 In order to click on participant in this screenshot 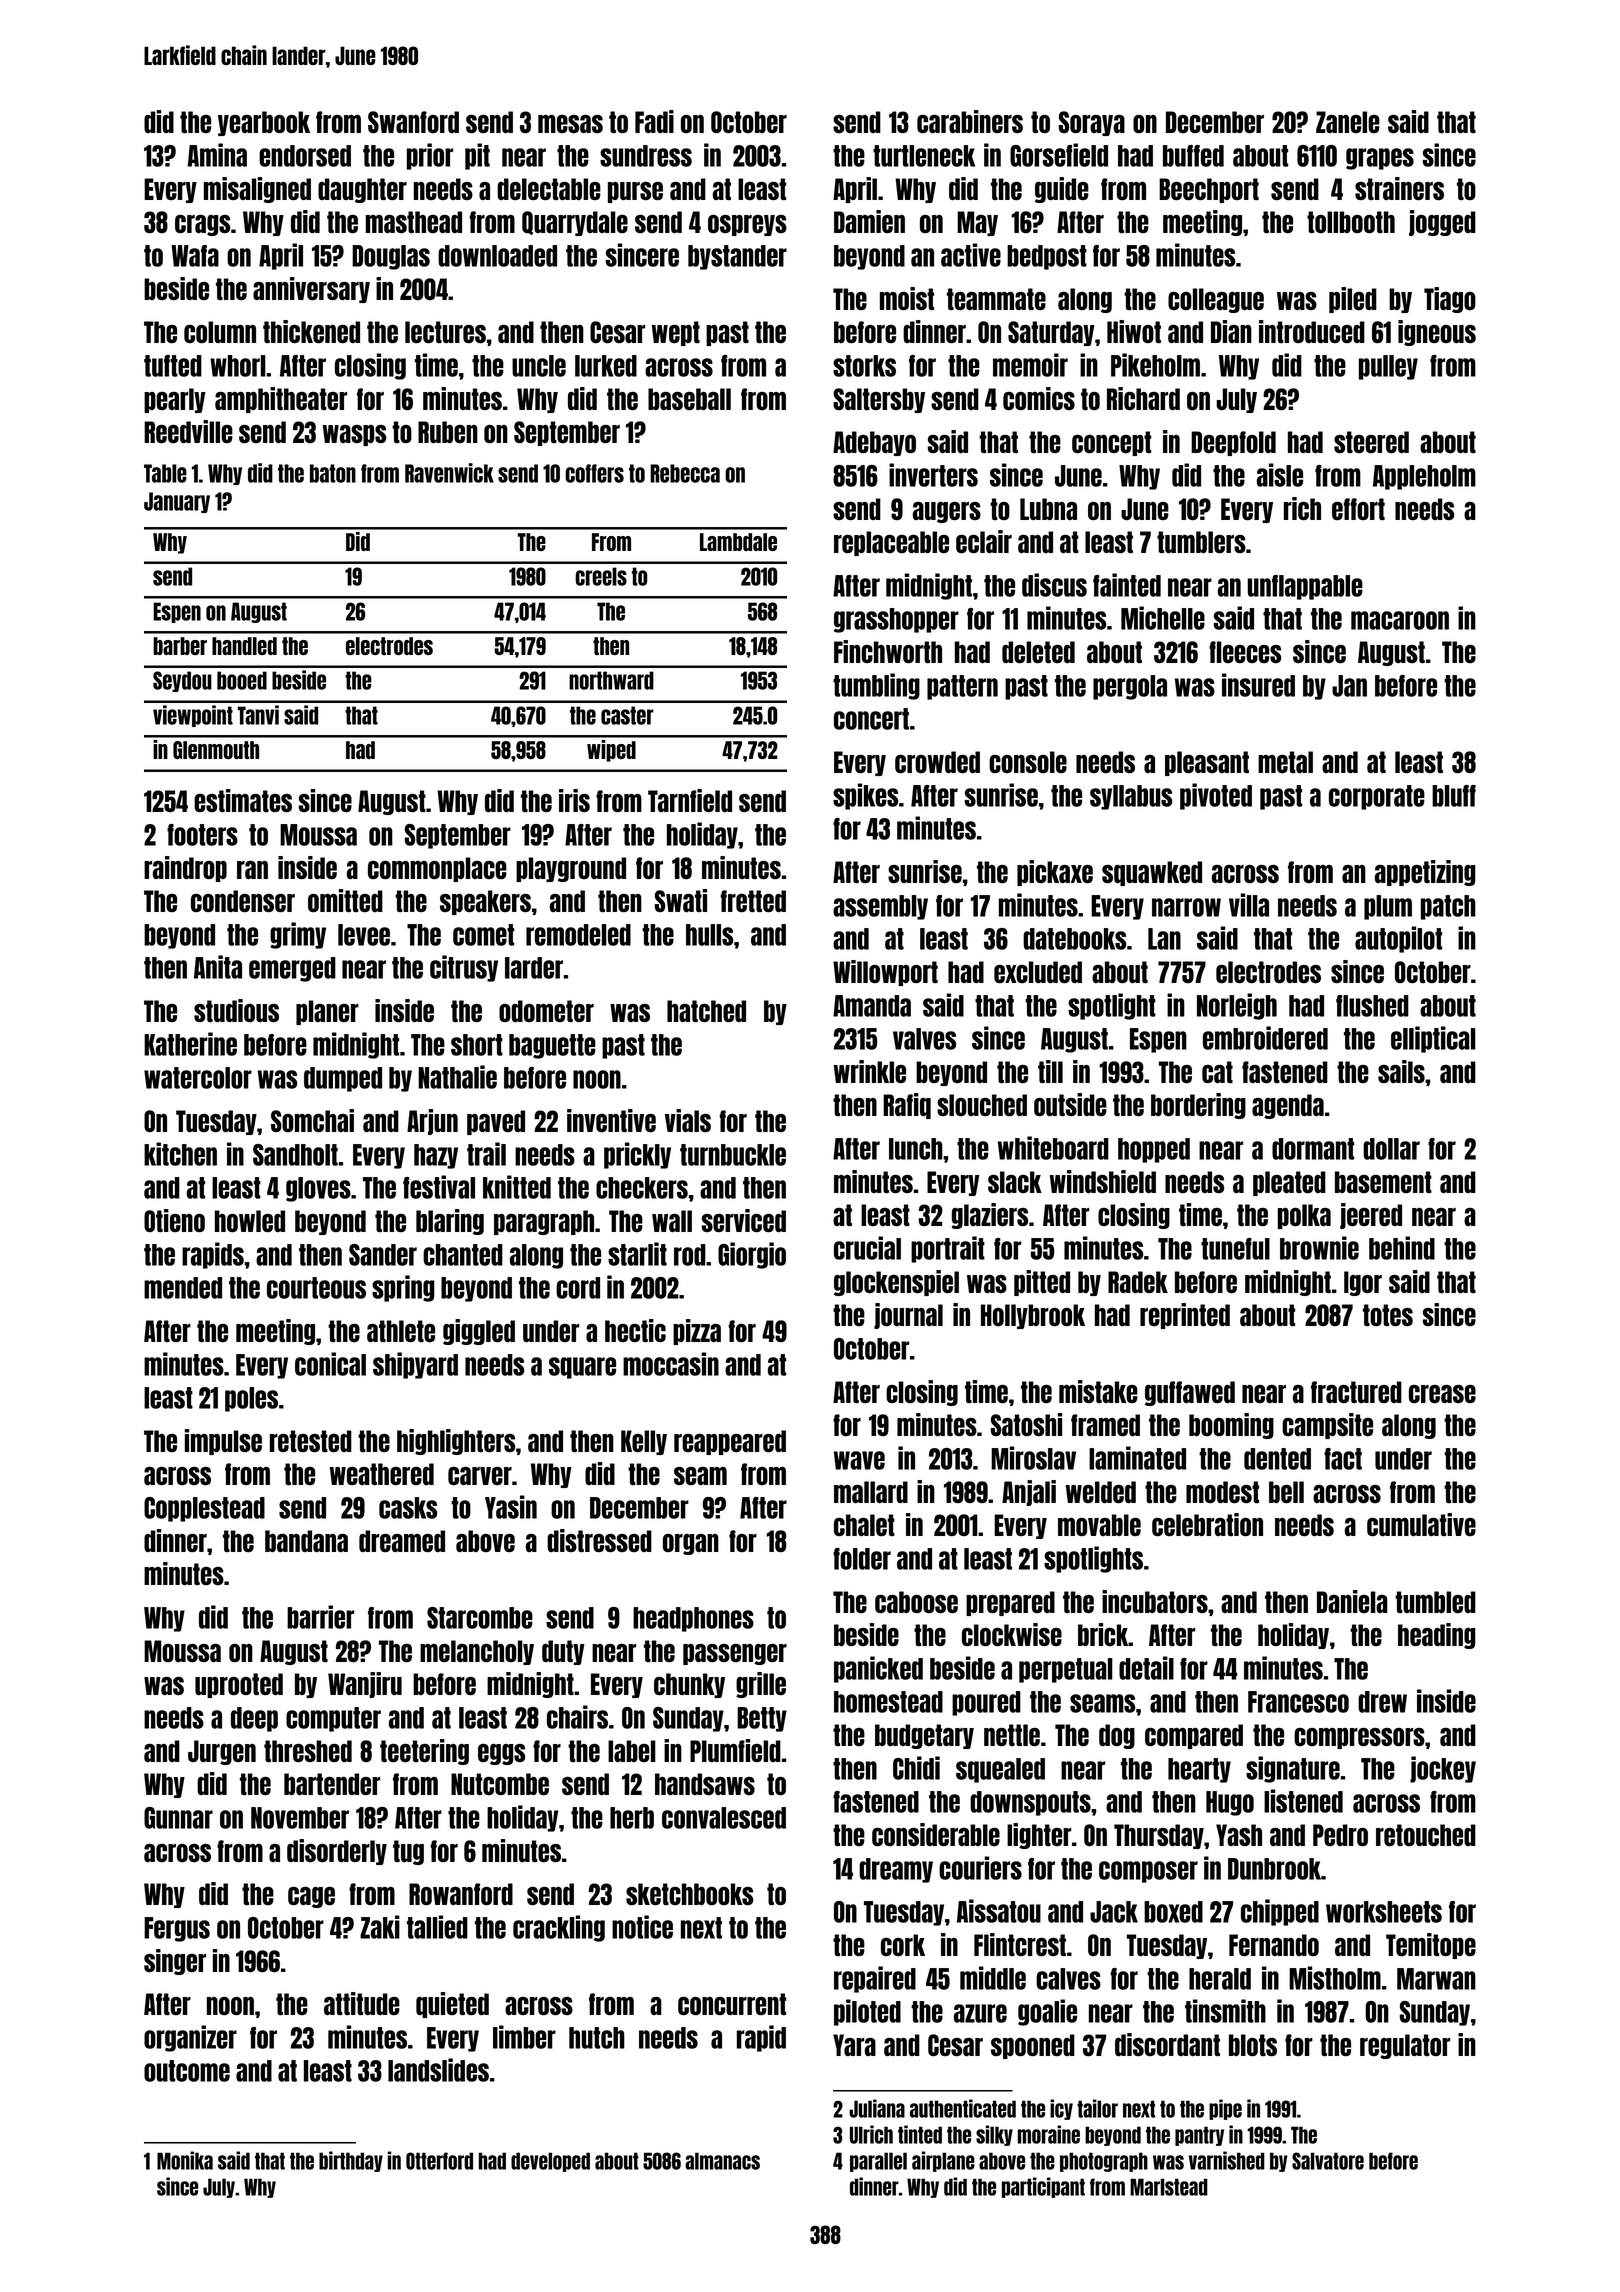, I will do `click(1043, 2187)`.
